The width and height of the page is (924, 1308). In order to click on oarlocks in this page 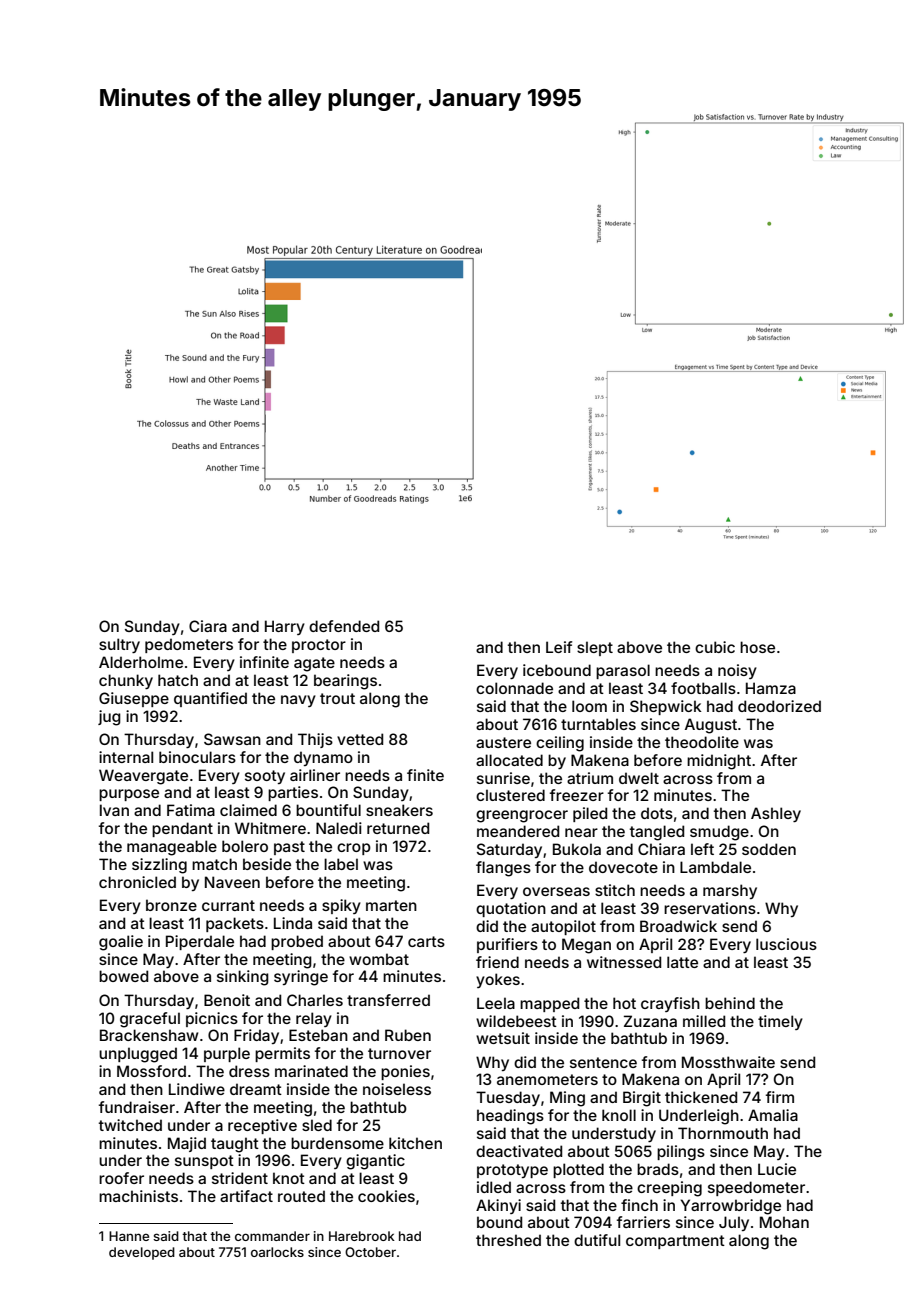, I will do `click(277, 1252)`.
